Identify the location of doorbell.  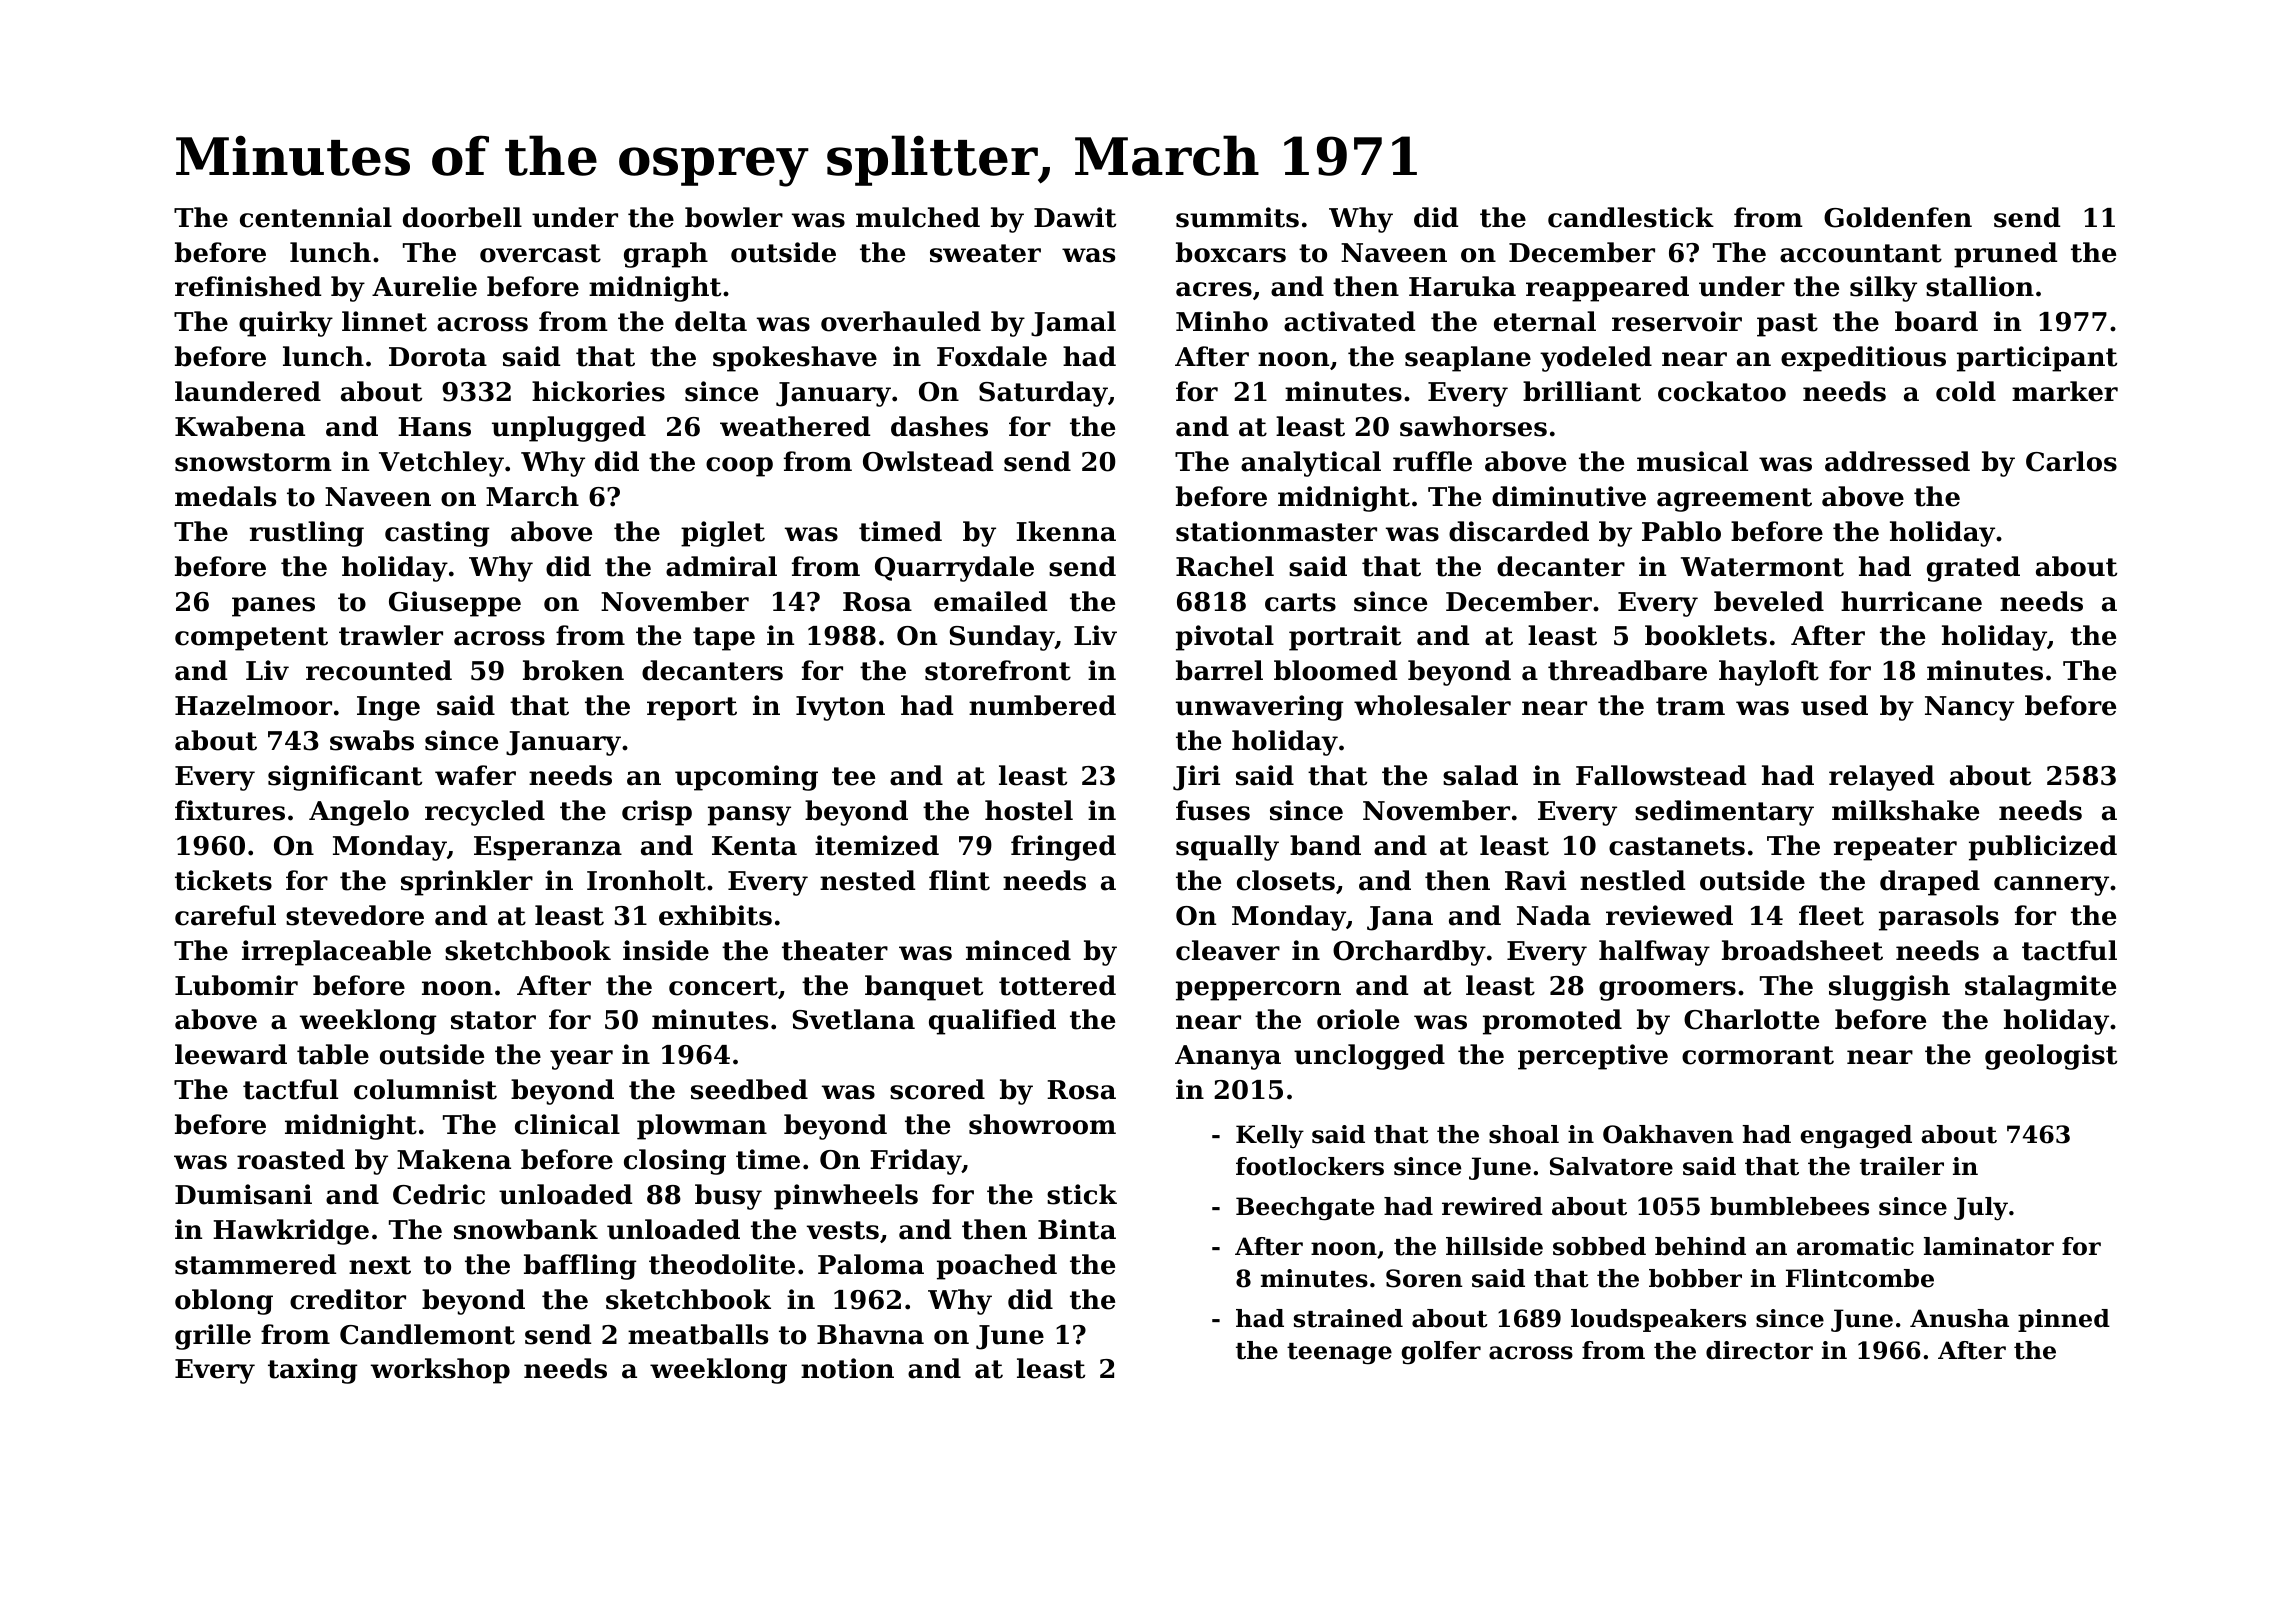
(462, 217).
